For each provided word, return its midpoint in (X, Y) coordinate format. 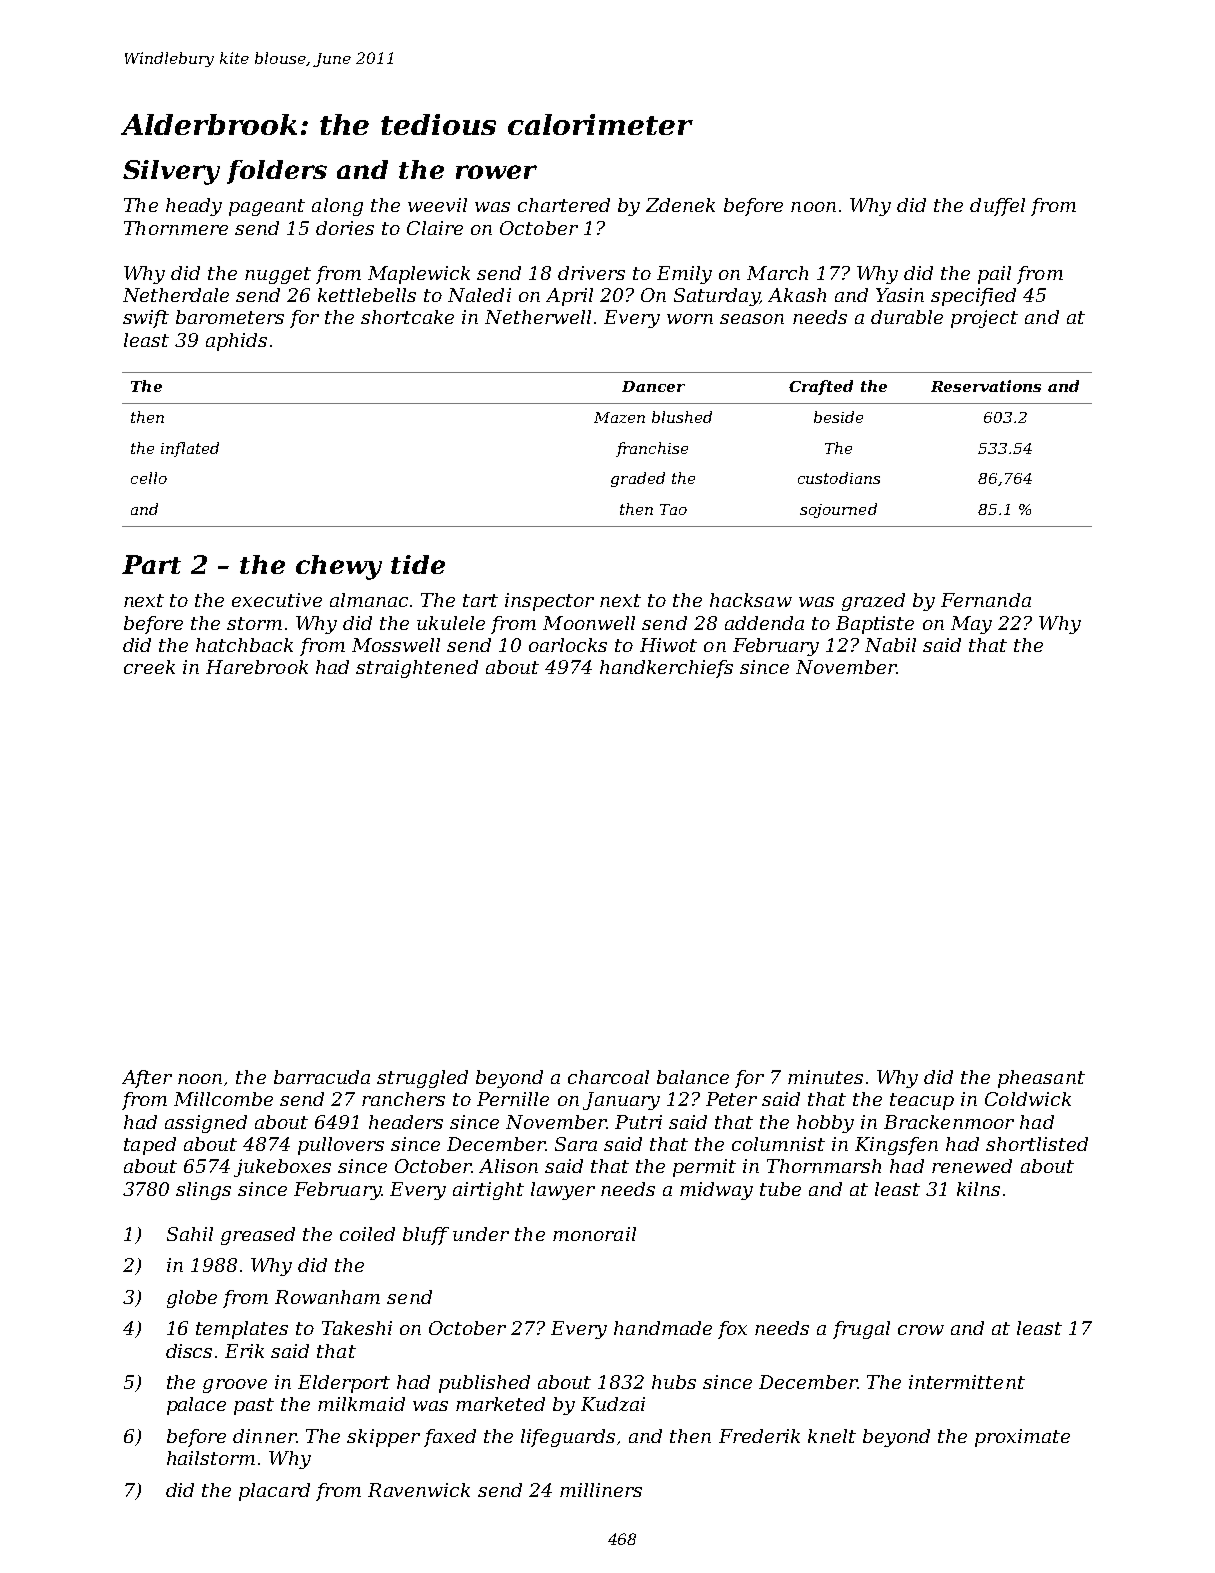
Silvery (171, 172)
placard (274, 1492)
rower (496, 172)
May (971, 625)
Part (151, 564)
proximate (1022, 1438)
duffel (997, 207)
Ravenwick (419, 1490)
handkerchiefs (666, 669)
